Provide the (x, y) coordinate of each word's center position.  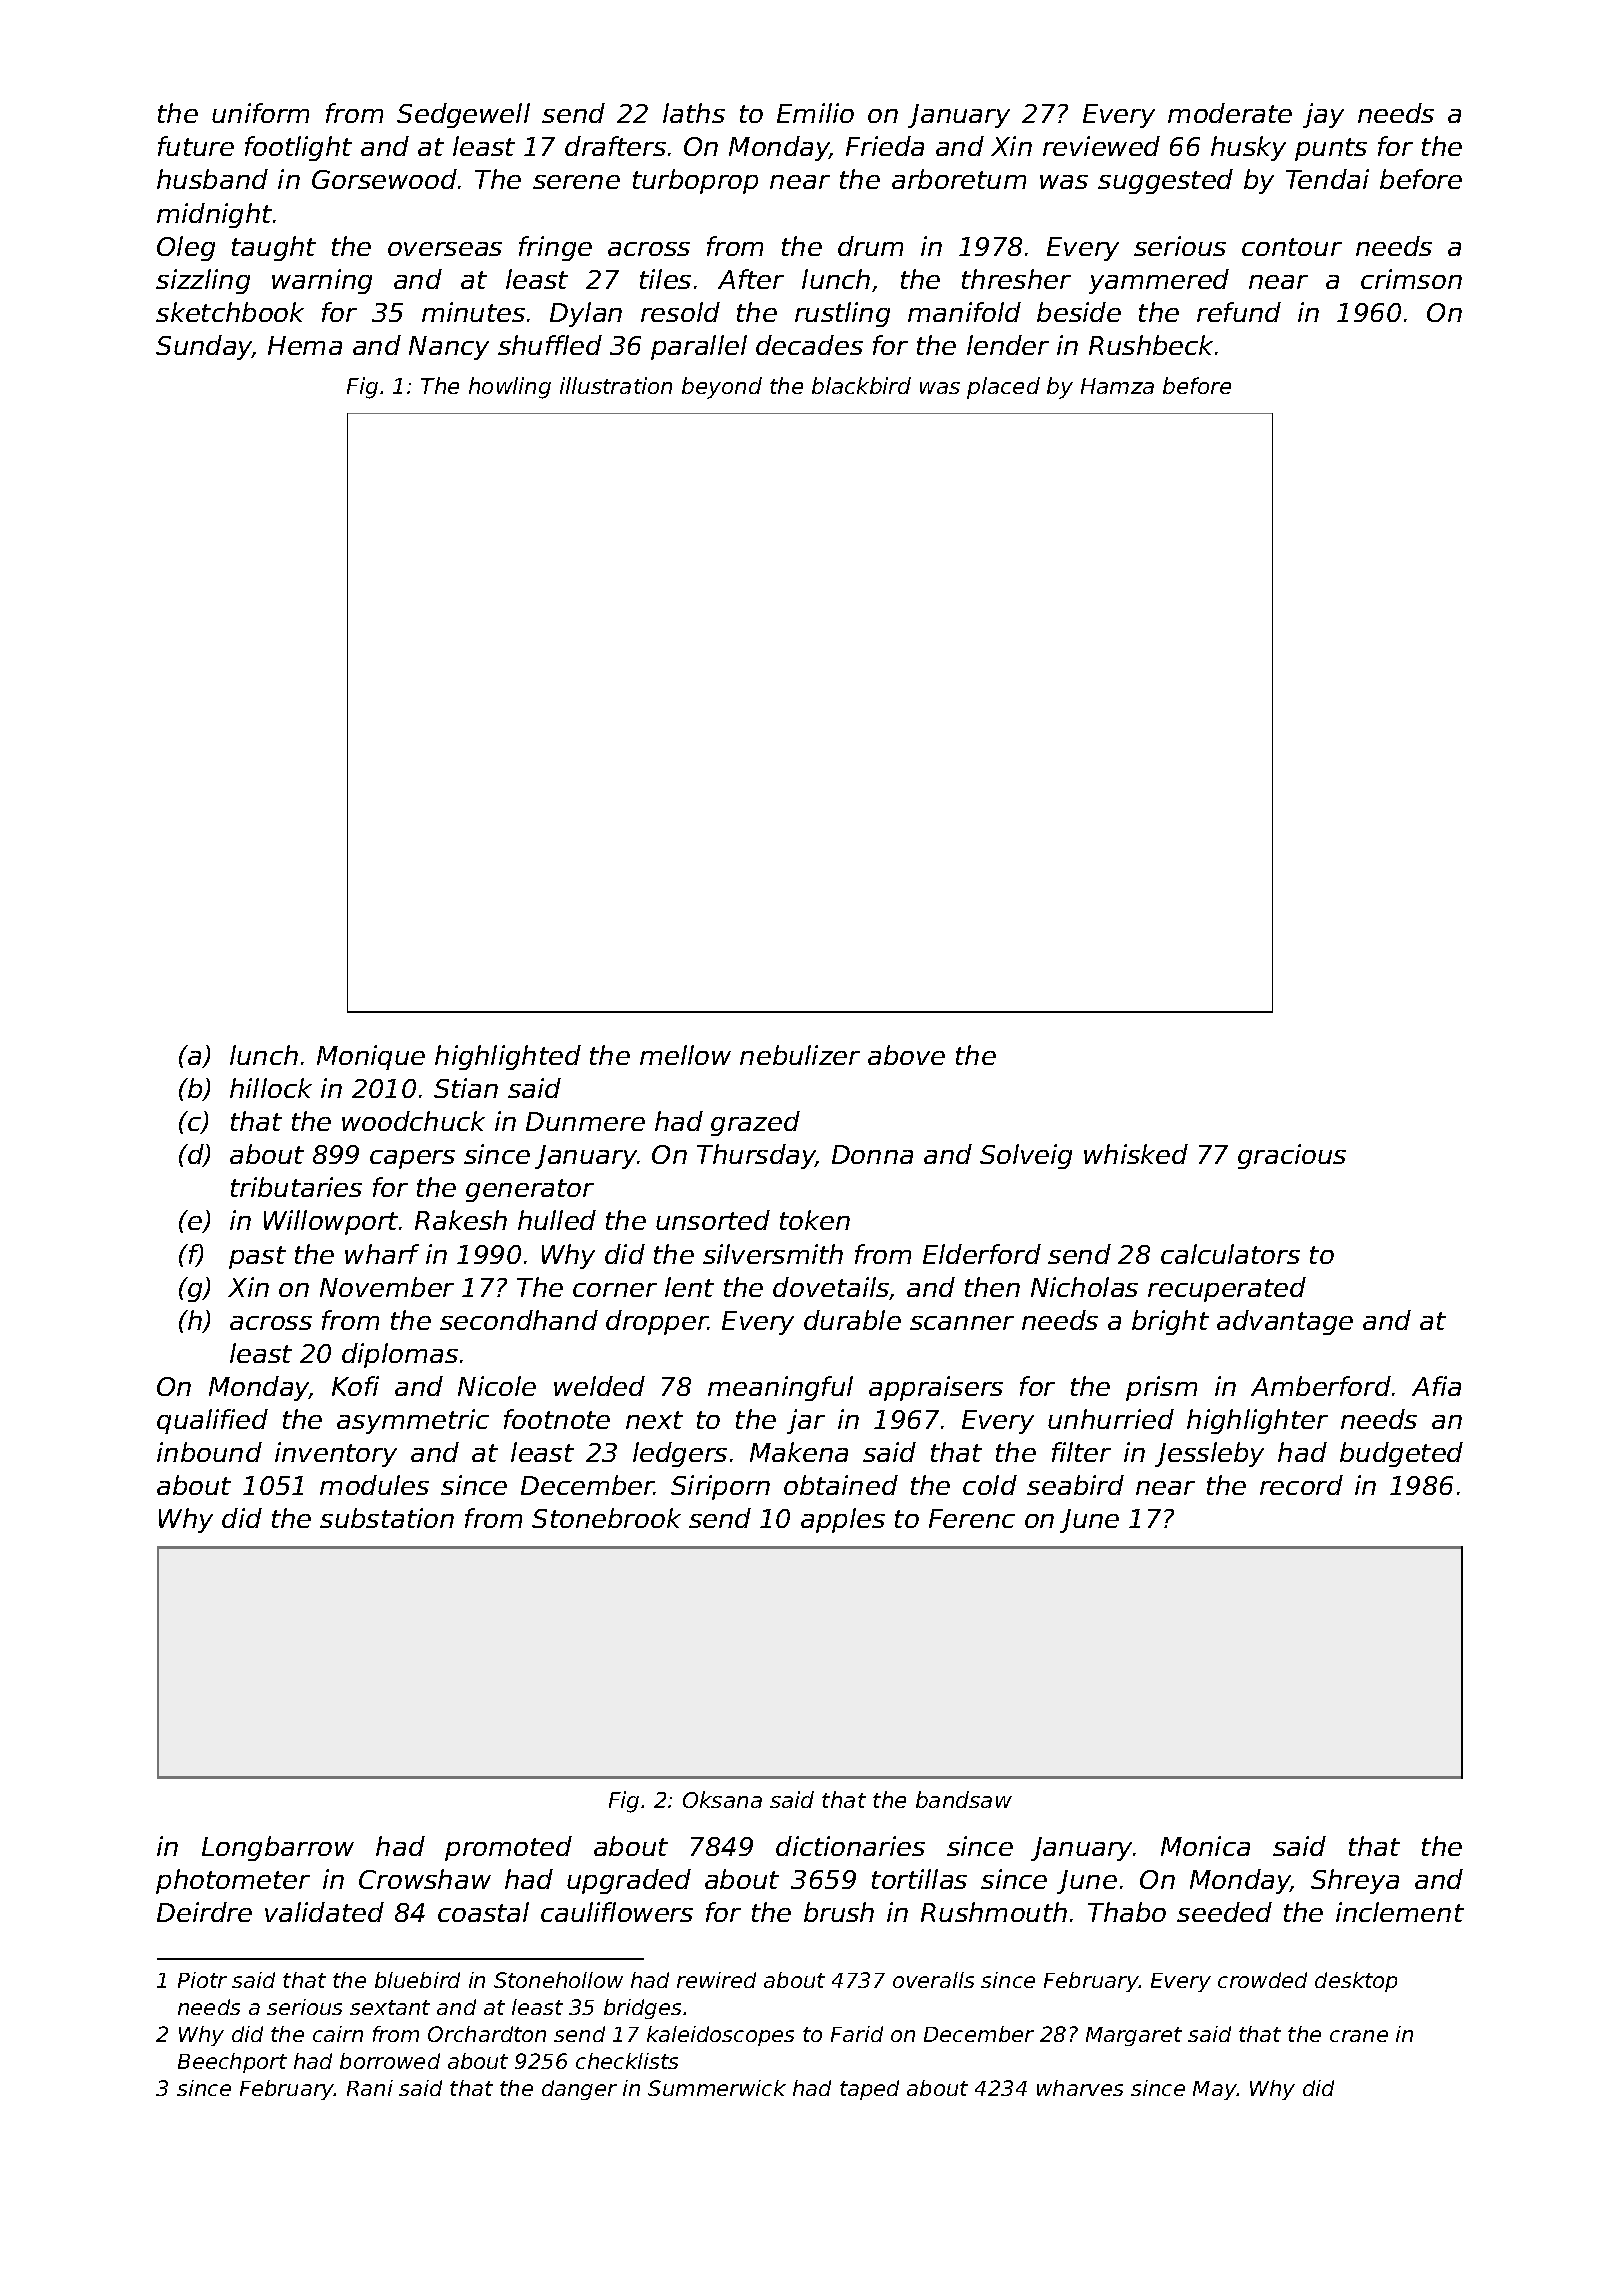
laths (694, 113)
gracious (1292, 1156)
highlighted (508, 1057)
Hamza (1117, 386)
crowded (1262, 1980)
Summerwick (717, 2088)
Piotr (202, 1980)
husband (212, 179)
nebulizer (800, 1055)
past (257, 1257)
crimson (1411, 279)
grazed (755, 1123)
